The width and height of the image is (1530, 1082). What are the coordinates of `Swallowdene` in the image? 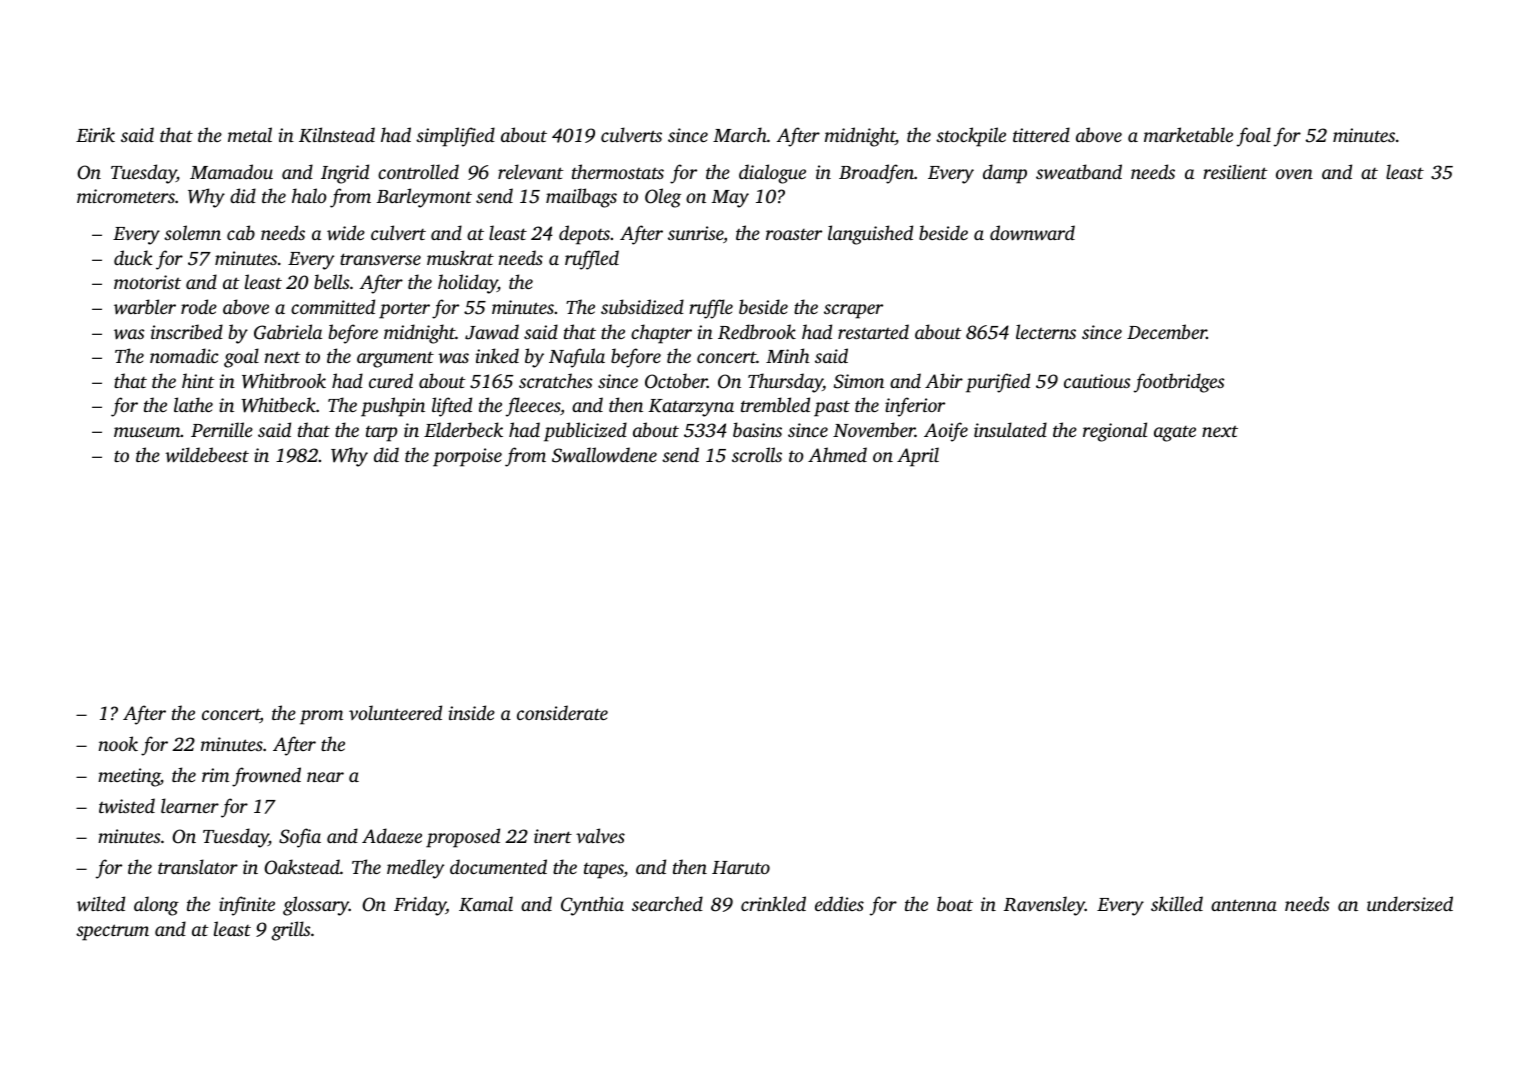 It's located at (604, 455).
